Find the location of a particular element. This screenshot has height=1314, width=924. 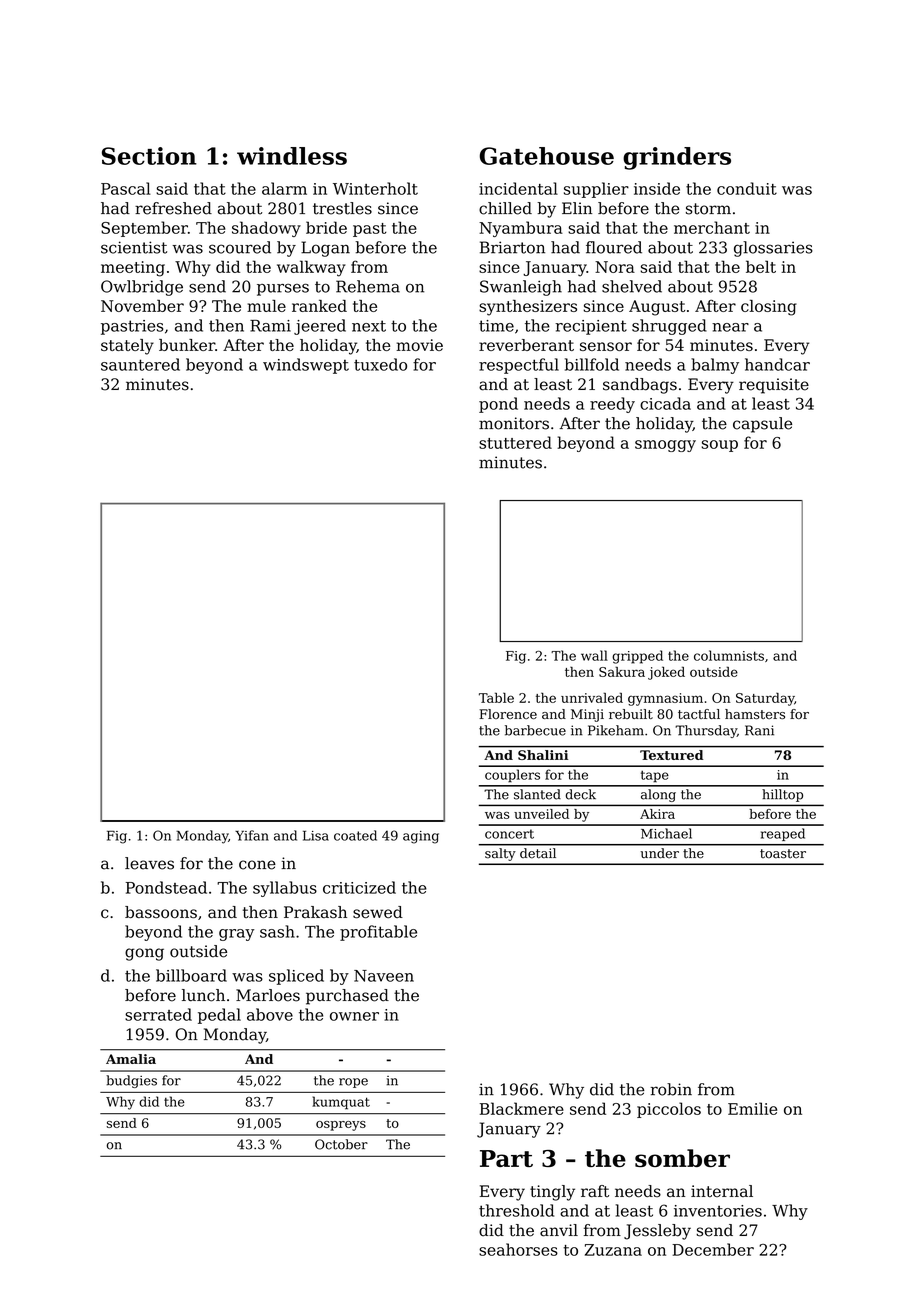

windless is located at coordinates (292, 156).
